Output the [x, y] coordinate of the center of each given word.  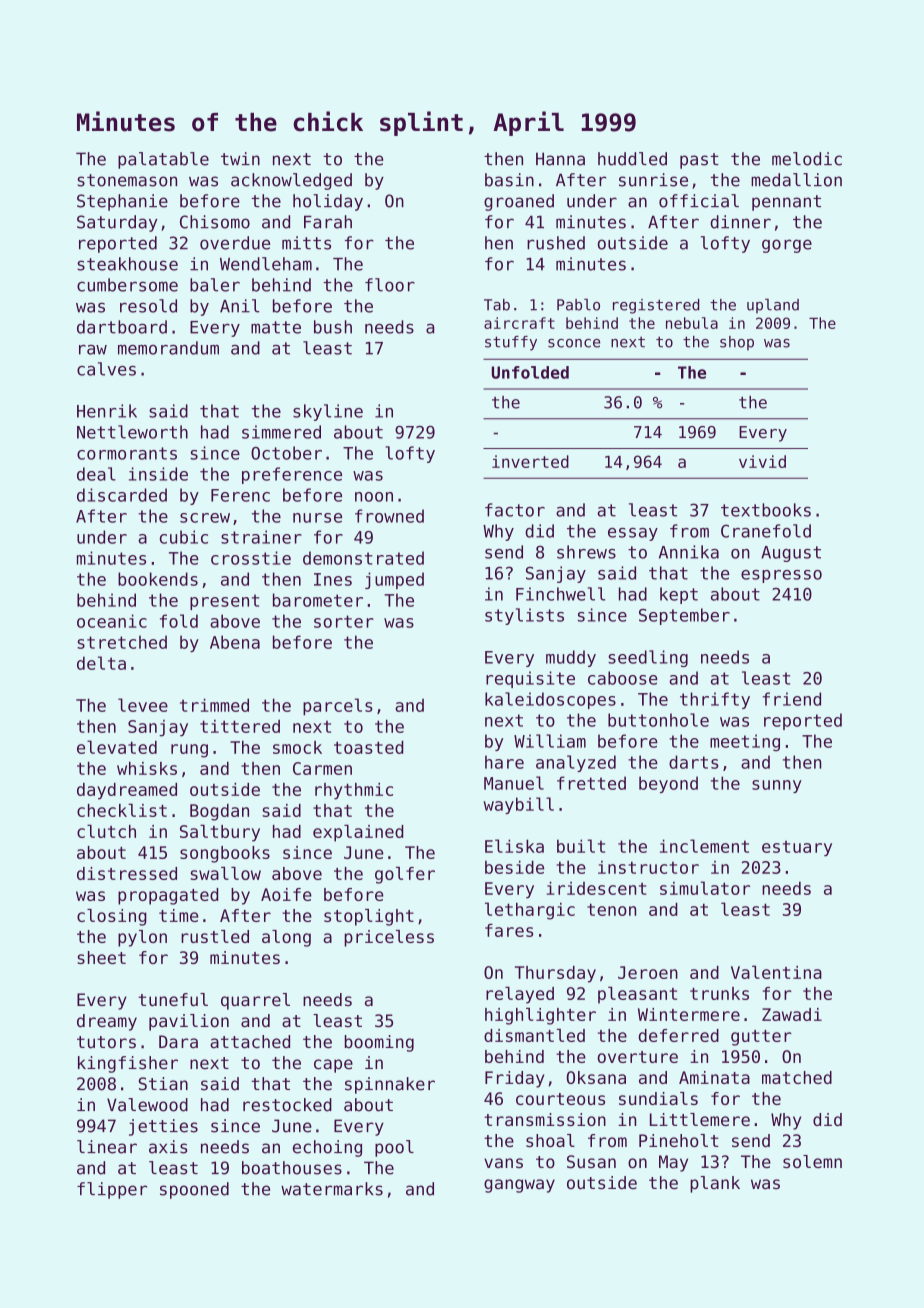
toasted [368, 747]
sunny [777, 786]
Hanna [560, 159]
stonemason [127, 180]
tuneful [173, 999]
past [699, 161]
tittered [240, 726]
